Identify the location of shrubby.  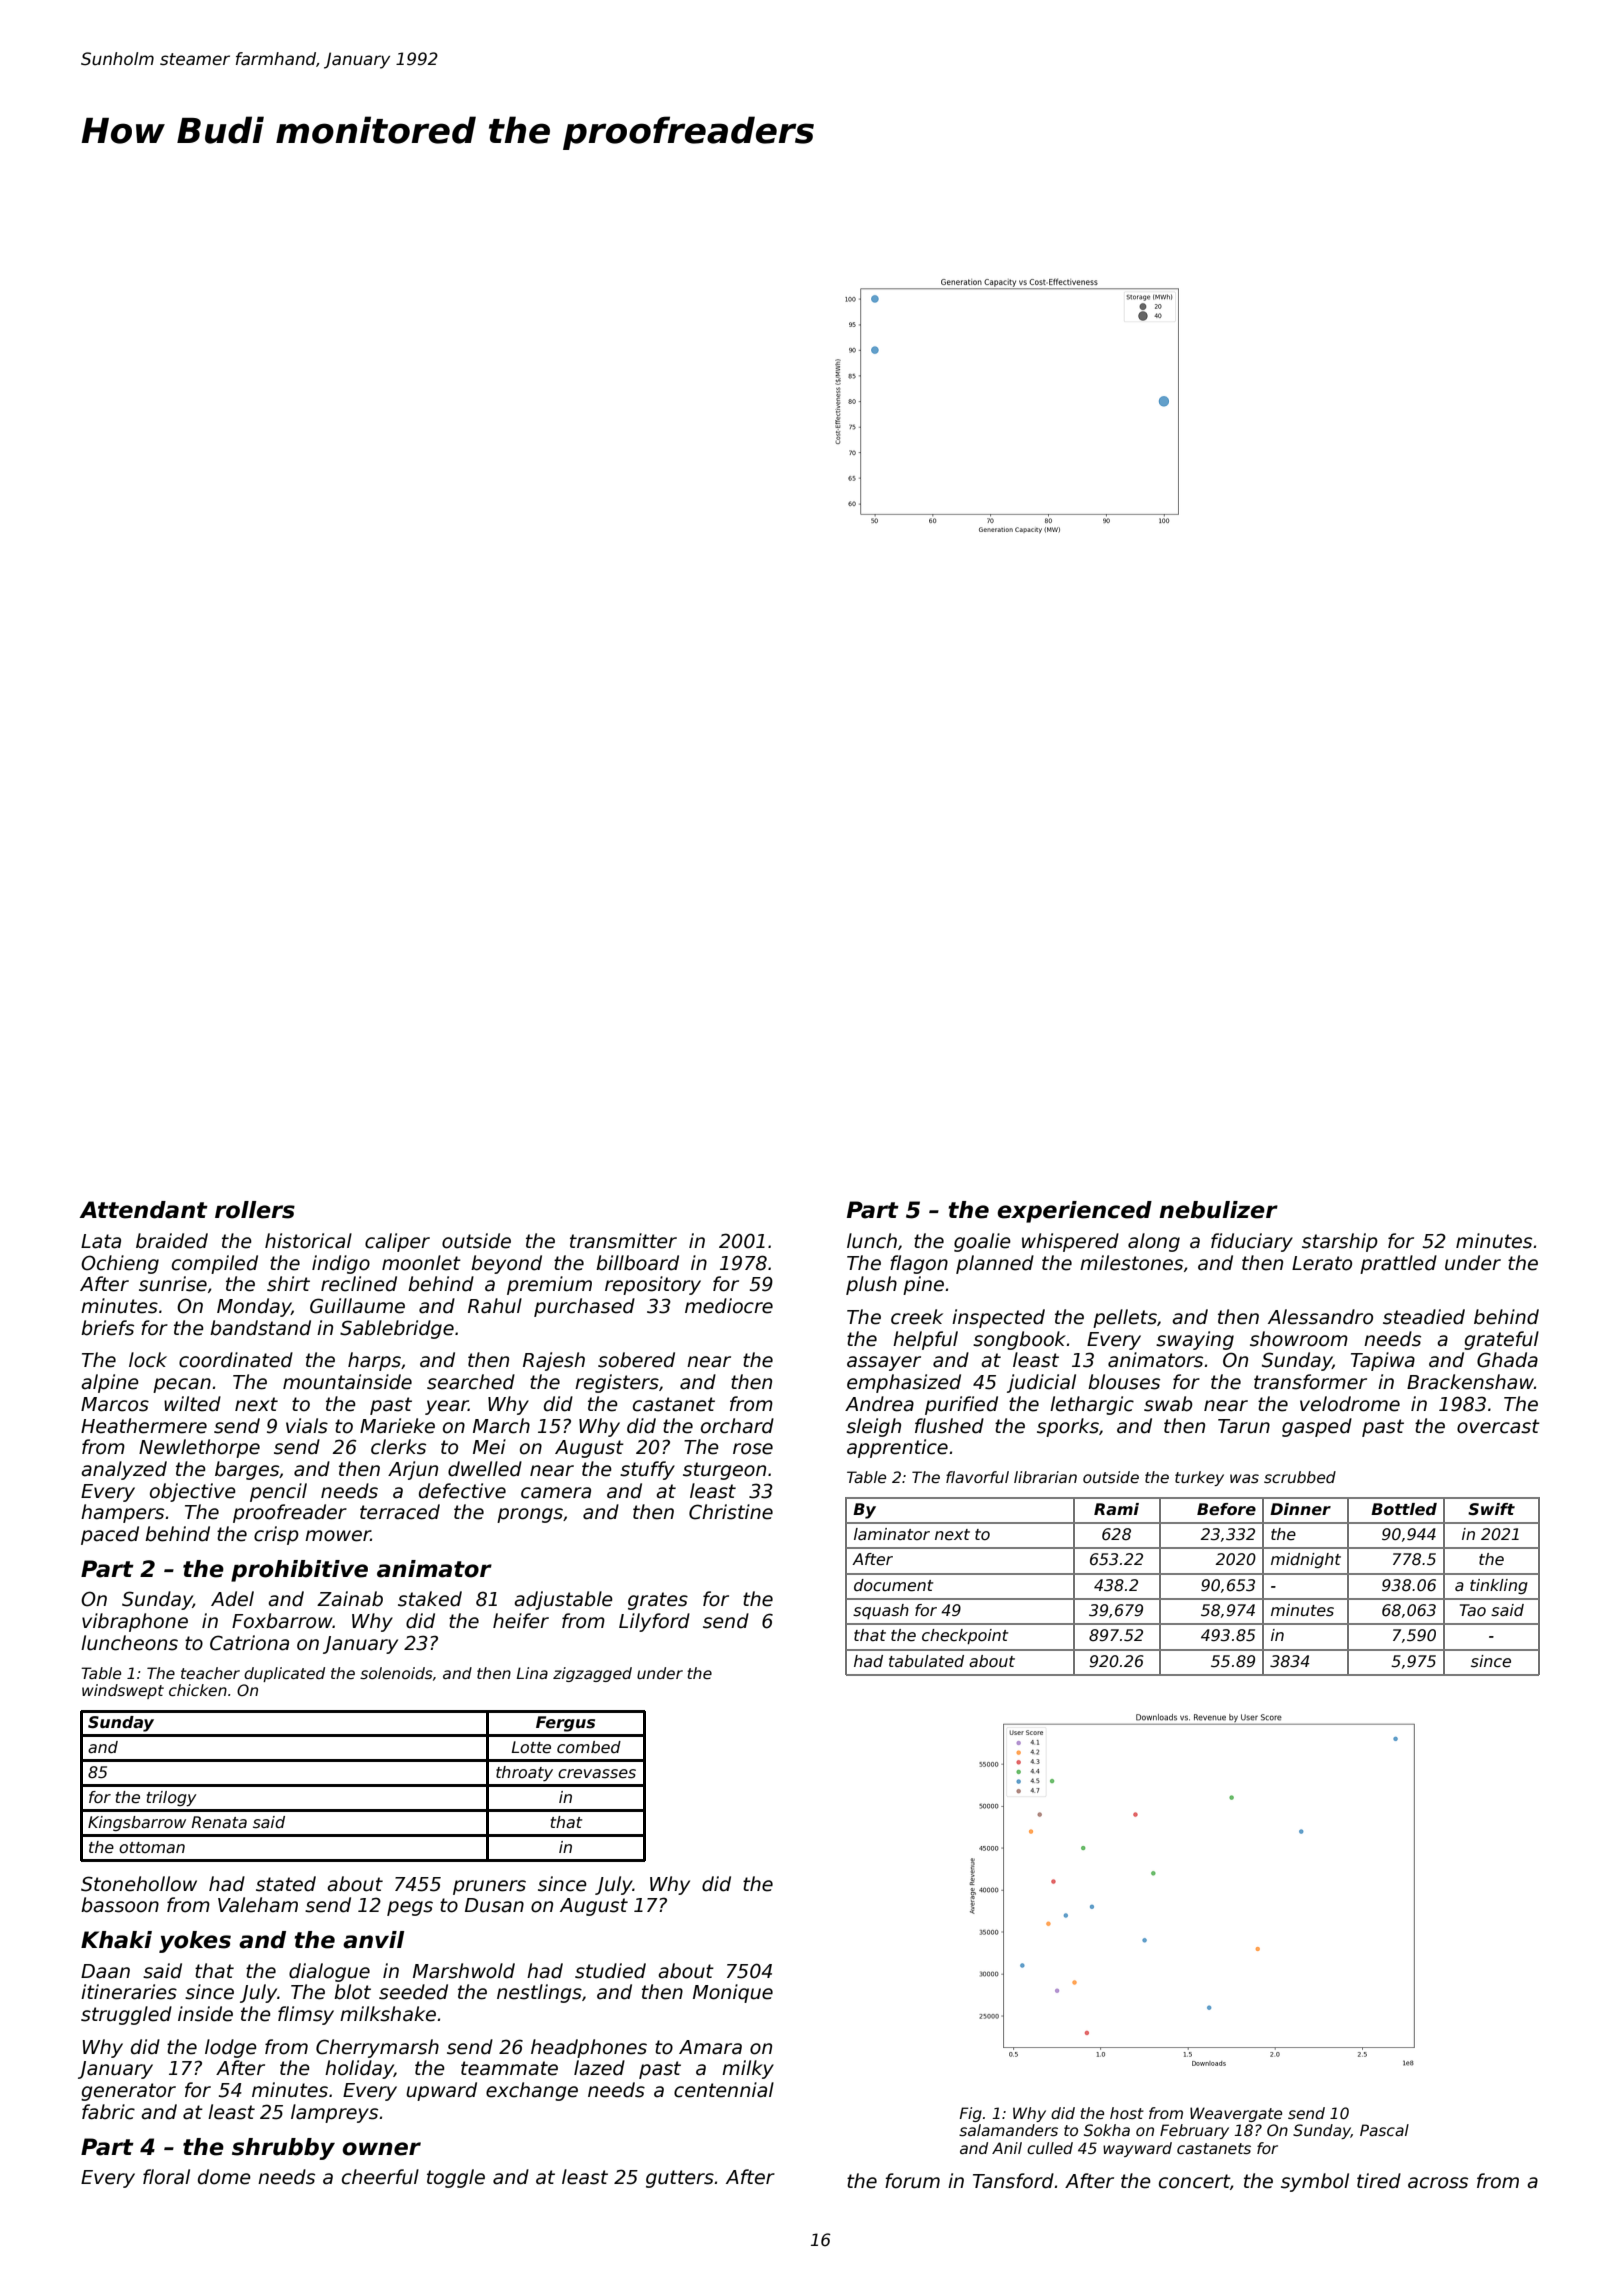
(283, 2149).
